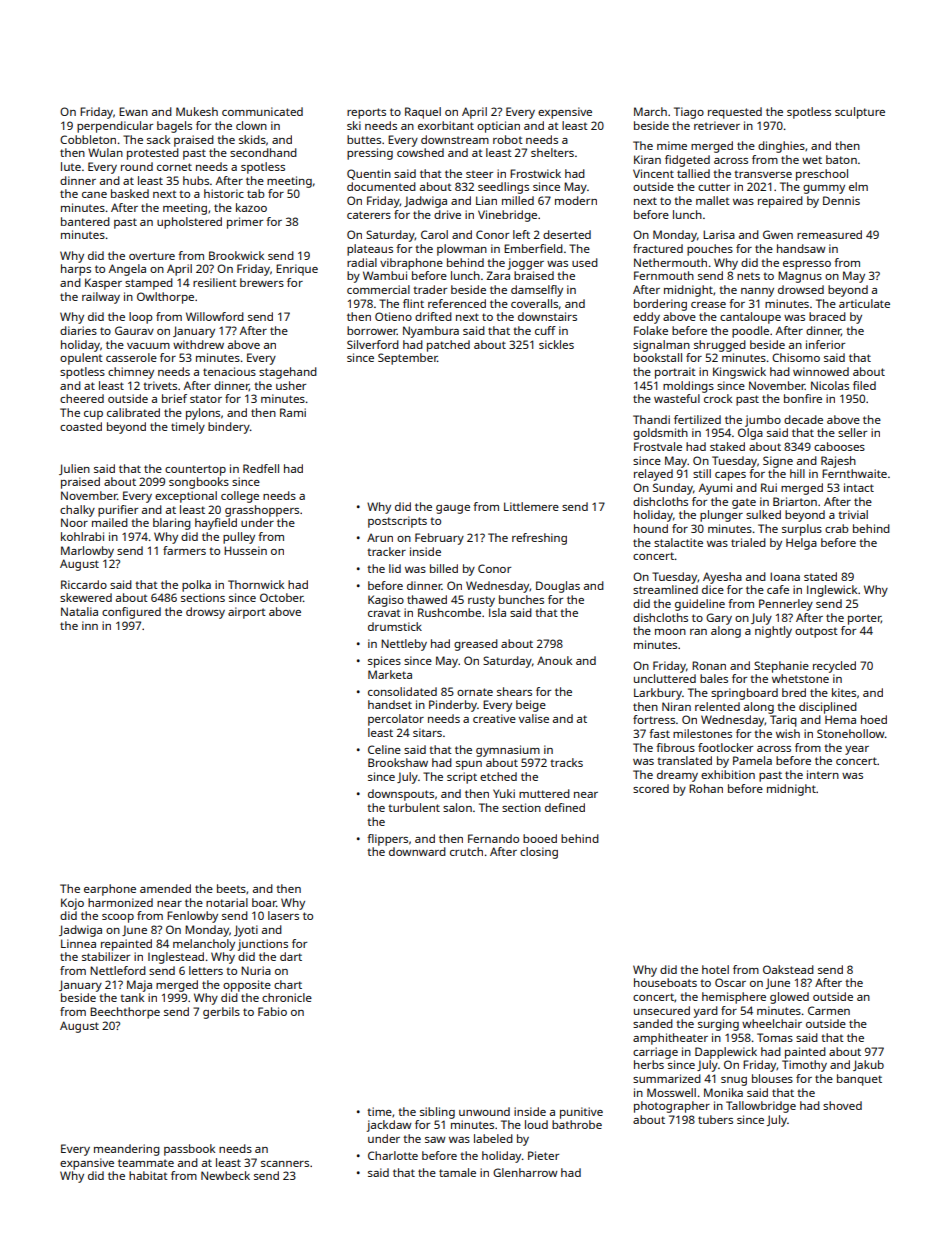 This screenshot has height=1233, width=952. Describe the element at coordinates (860, 113) in the screenshot. I see `sculpture` at that location.
